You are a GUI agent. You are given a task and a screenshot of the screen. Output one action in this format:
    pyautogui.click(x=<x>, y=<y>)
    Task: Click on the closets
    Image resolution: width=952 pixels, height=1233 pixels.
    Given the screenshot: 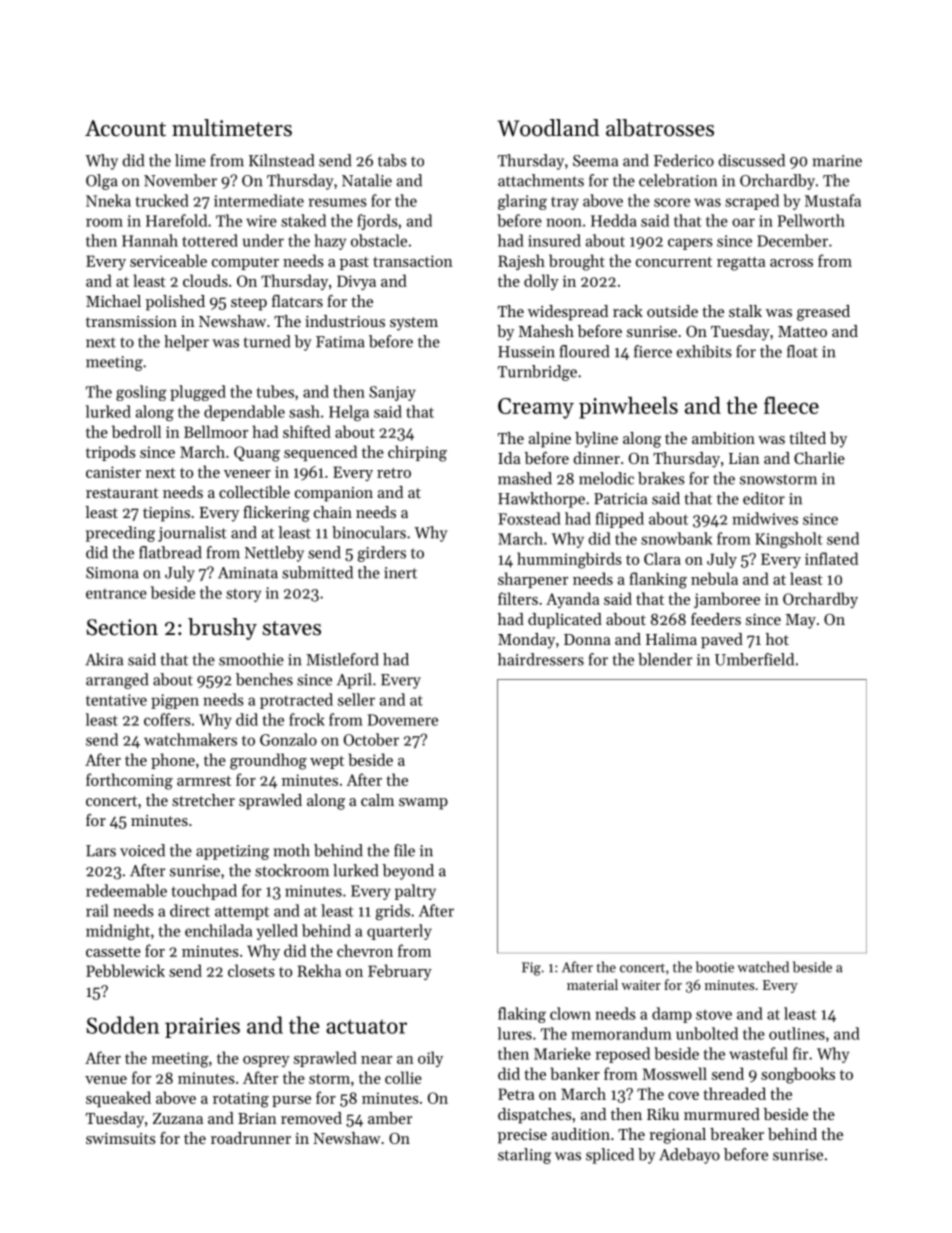 What is the action you would take?
    pyautogui.click(x=251, y=970)
